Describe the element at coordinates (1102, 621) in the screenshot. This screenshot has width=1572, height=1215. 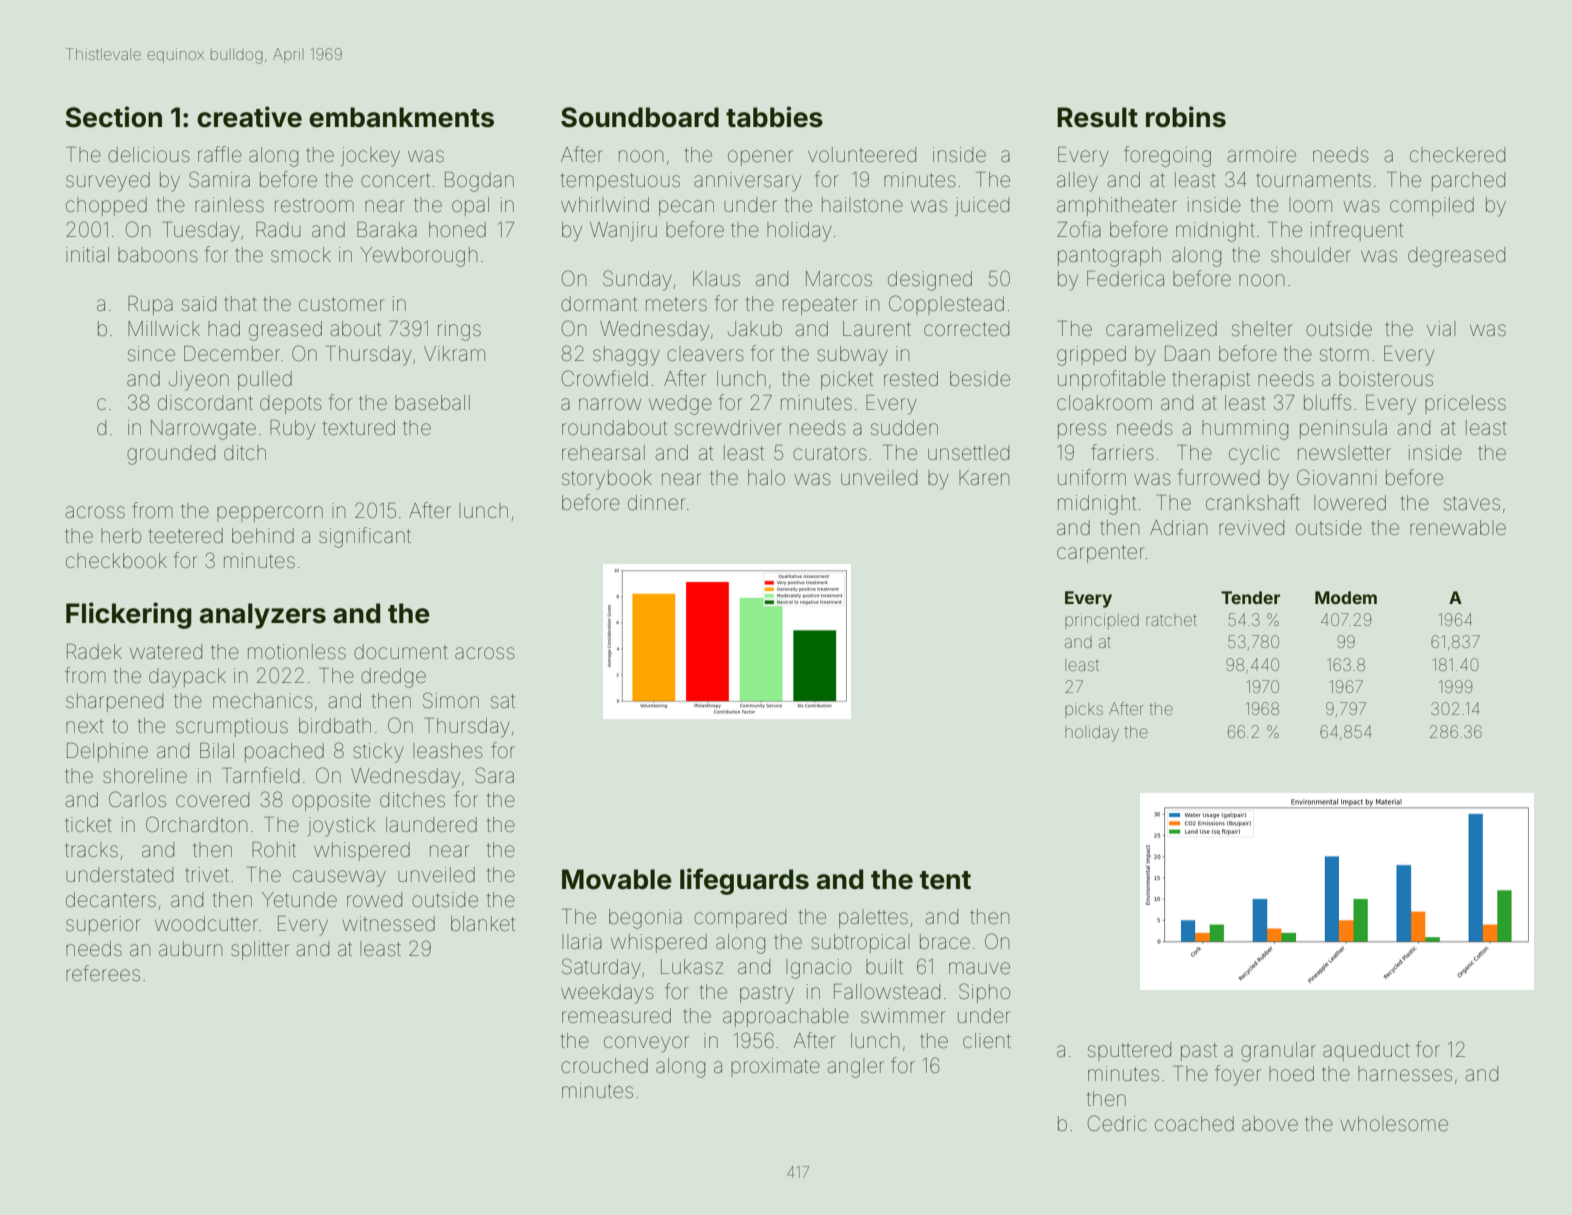
I see `principled` at that location.
